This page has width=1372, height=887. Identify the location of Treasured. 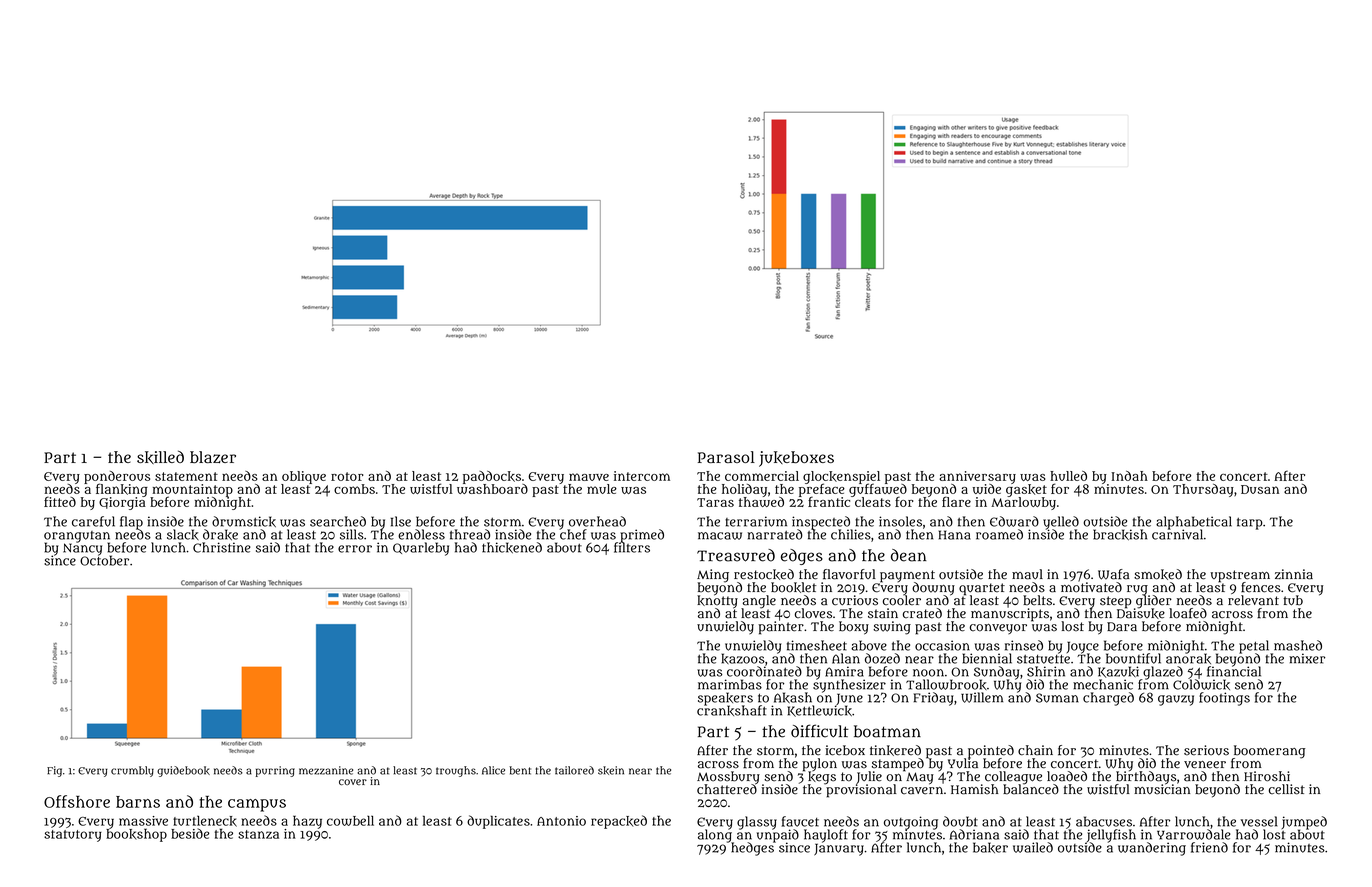
(736, 555).
